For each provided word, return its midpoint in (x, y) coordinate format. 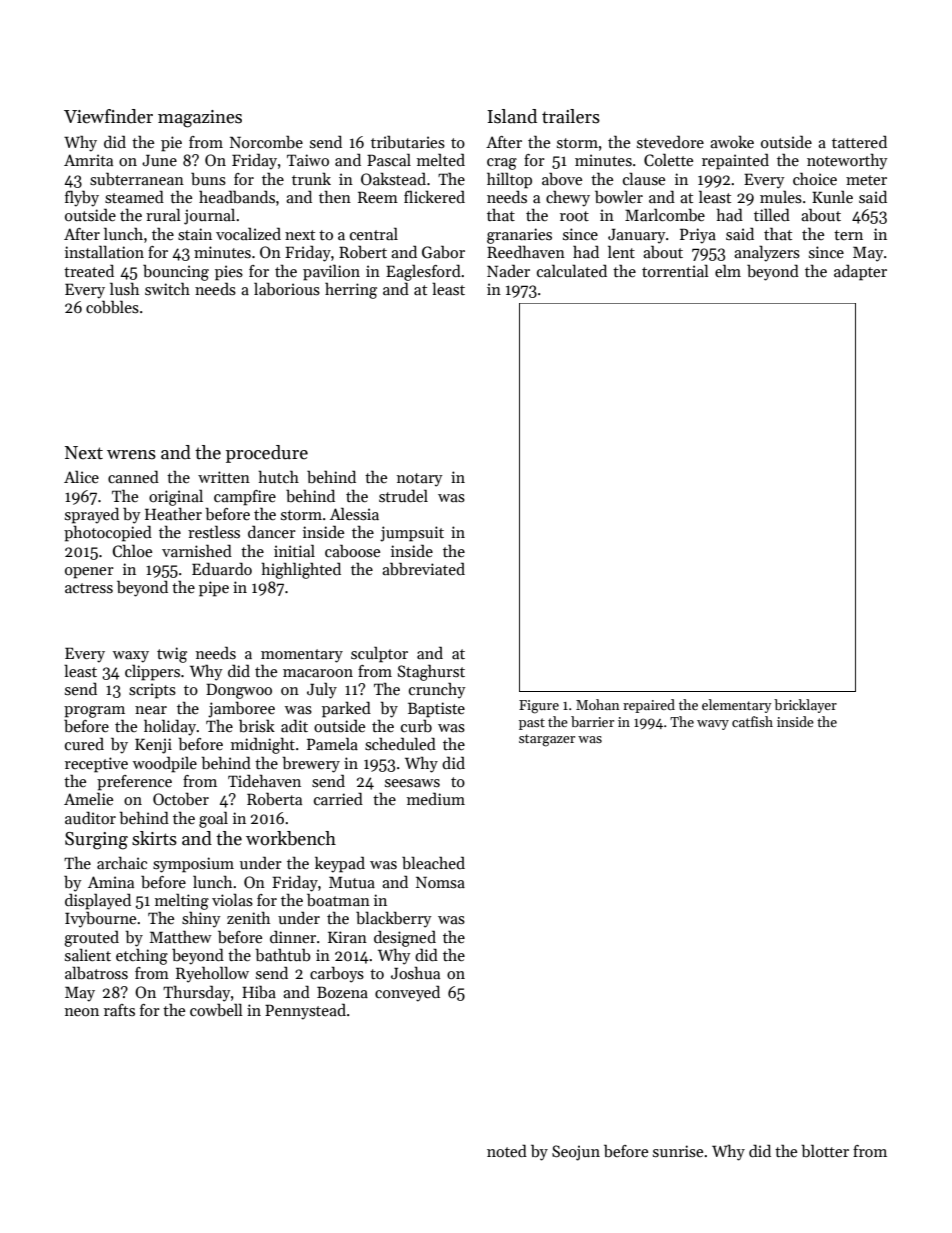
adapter (860, 272)
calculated (572, 270)
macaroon (318, 673)
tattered (859, 141)
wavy (713, 725)
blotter (825, 1151)
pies (229, 273)
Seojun (576, 1153)
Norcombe (266, 141)
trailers (571, 116)
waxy (131, 657)
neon (82, 1012)
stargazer (547, 740)
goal (213, 820)
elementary (737, 706)
